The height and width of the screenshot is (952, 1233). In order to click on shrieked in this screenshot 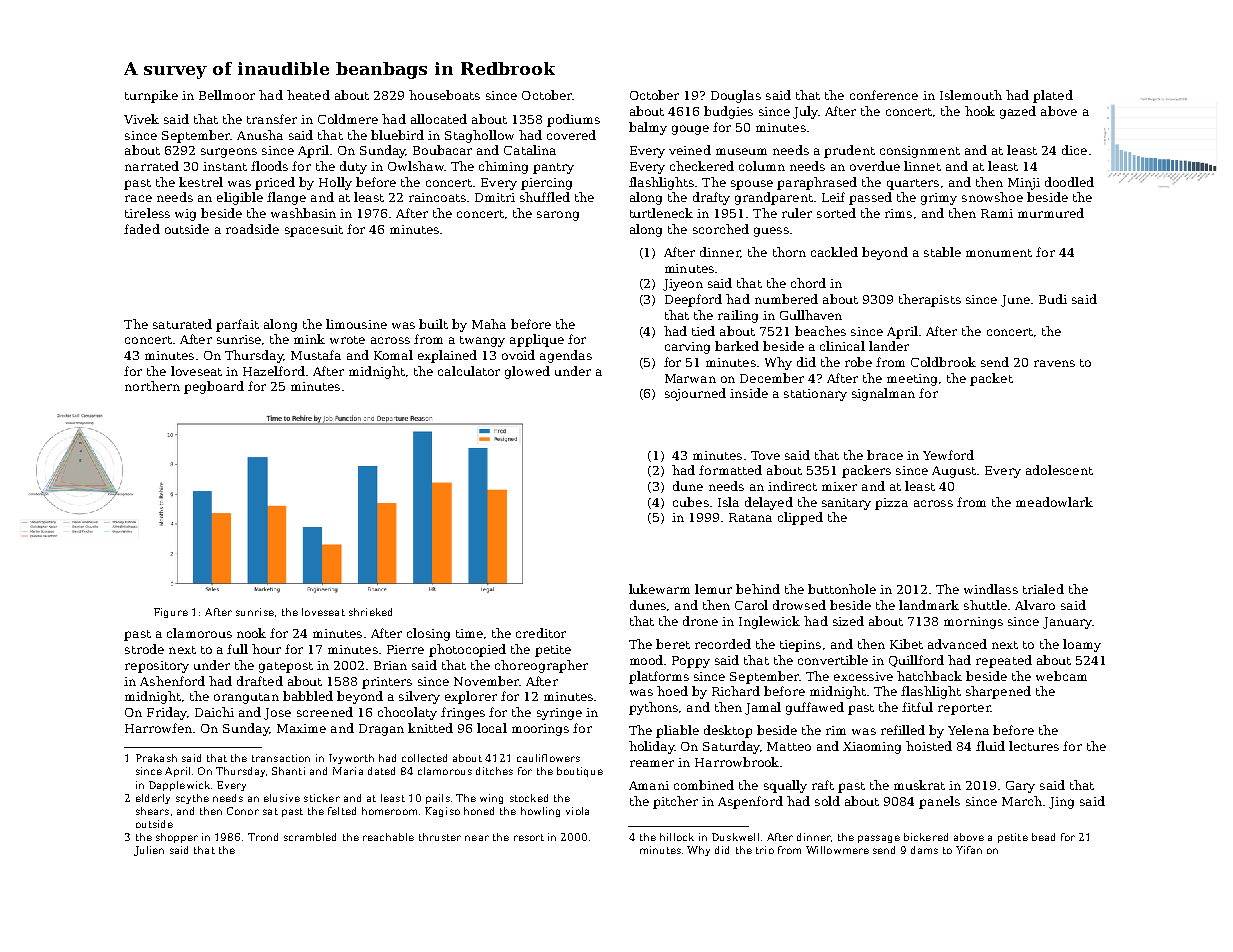, I will do `click(370, 612)`.
